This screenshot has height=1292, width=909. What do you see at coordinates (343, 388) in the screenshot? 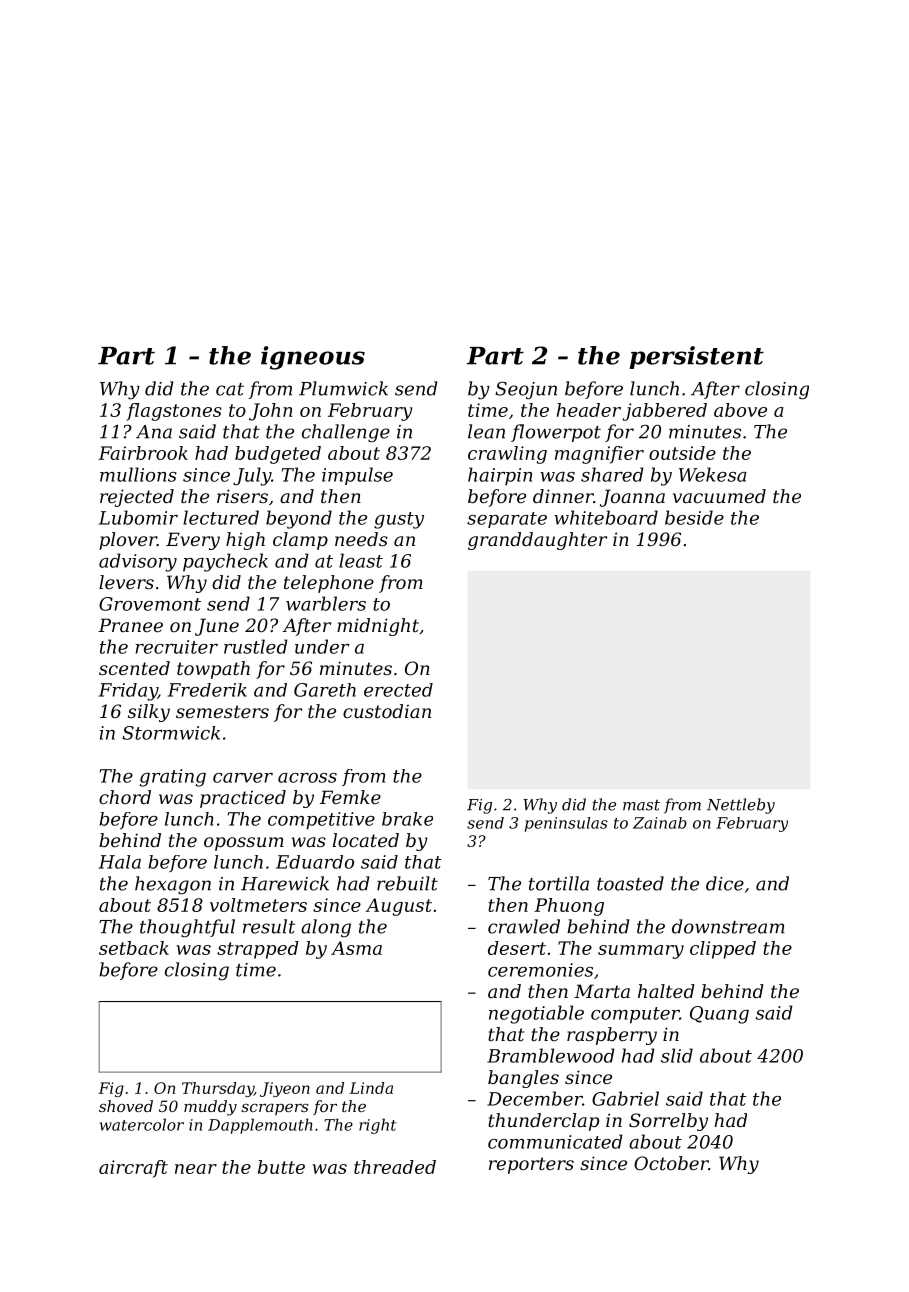
I see `Plumwick` at bounding box center [343, 388].
